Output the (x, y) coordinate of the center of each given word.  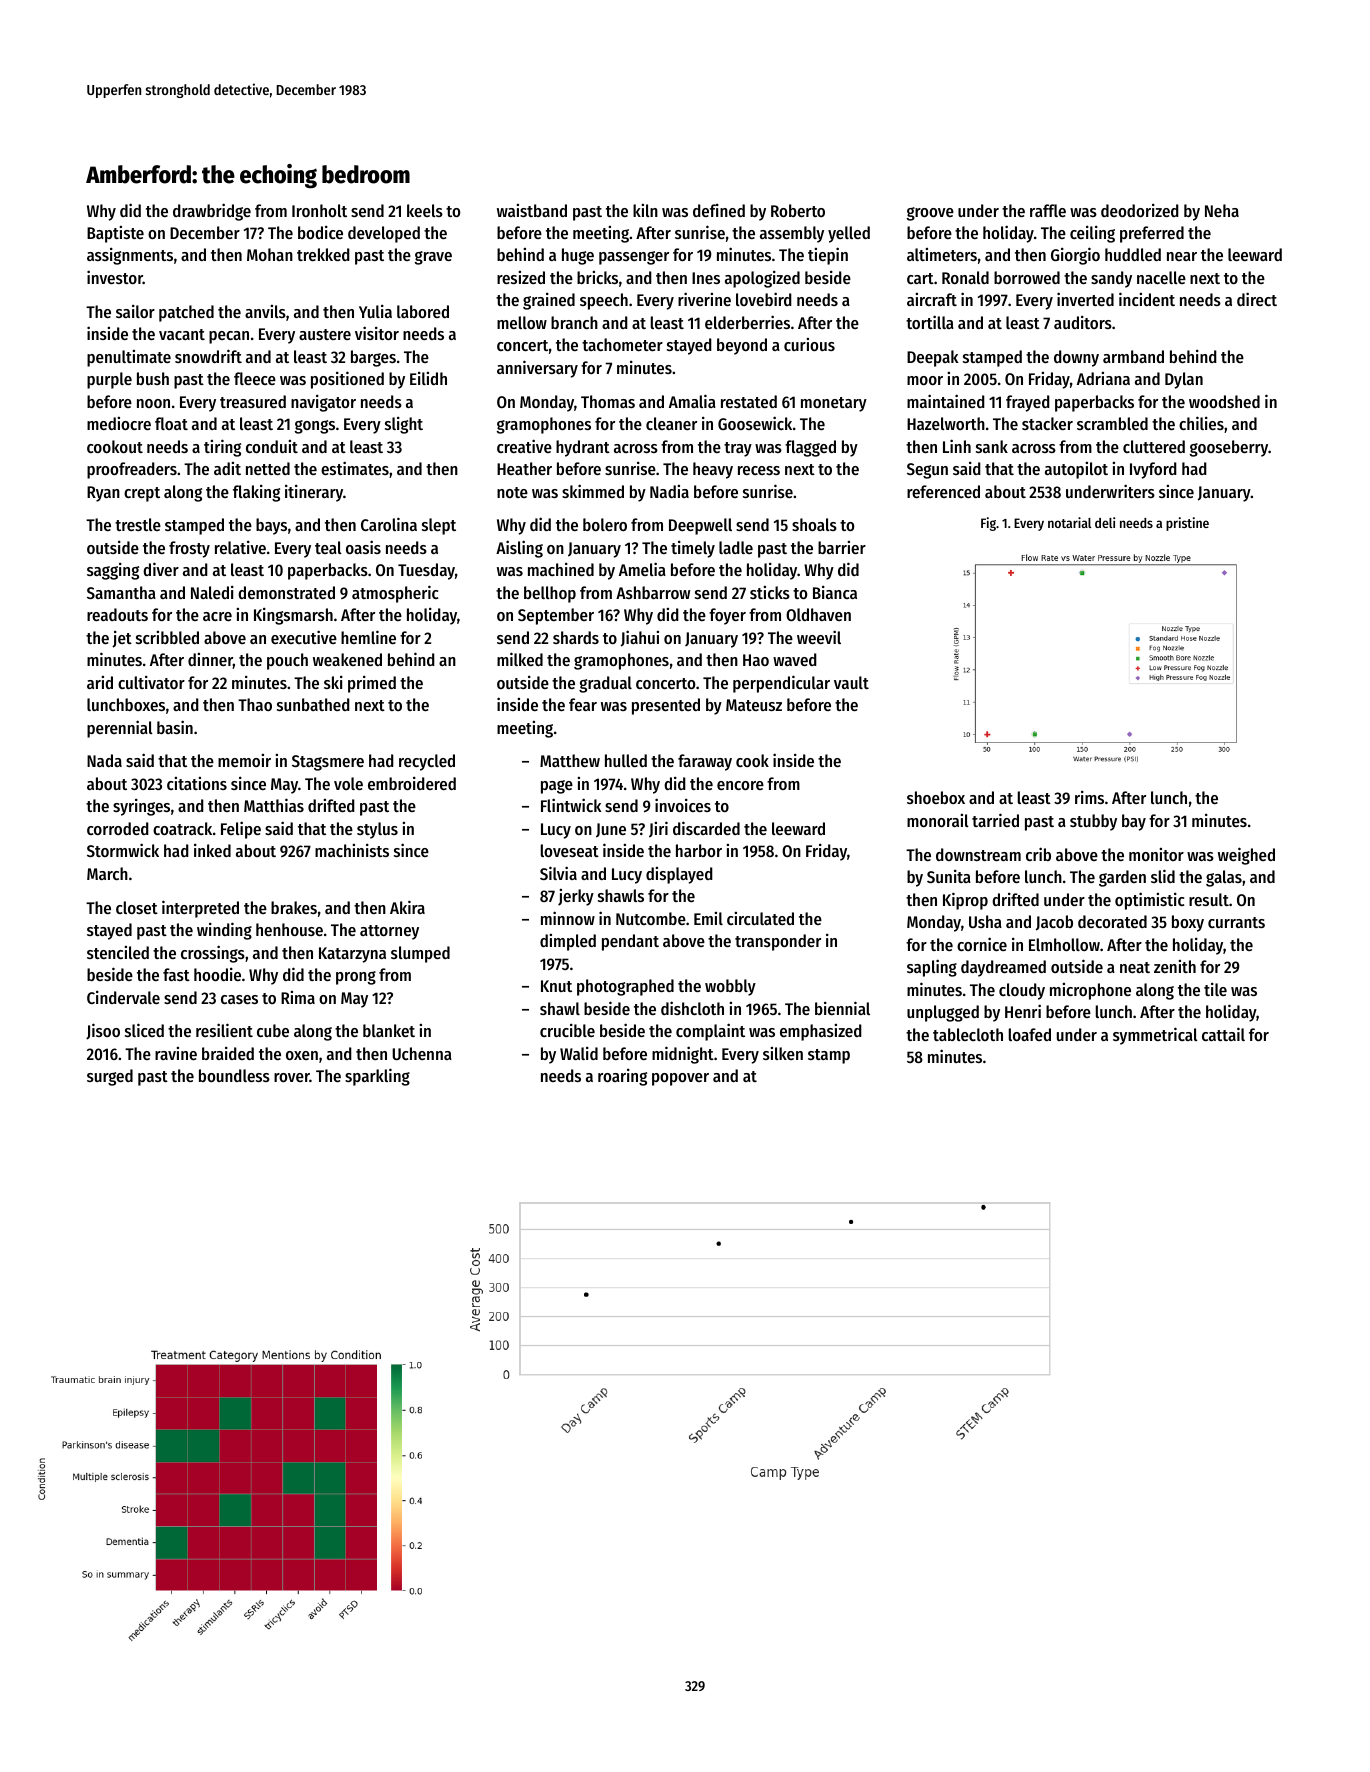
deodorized (1140, 210)
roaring (622, 1077)
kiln (645, 210)
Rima (298, 997)
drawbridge (212, 212)
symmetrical (1155, 1036)
